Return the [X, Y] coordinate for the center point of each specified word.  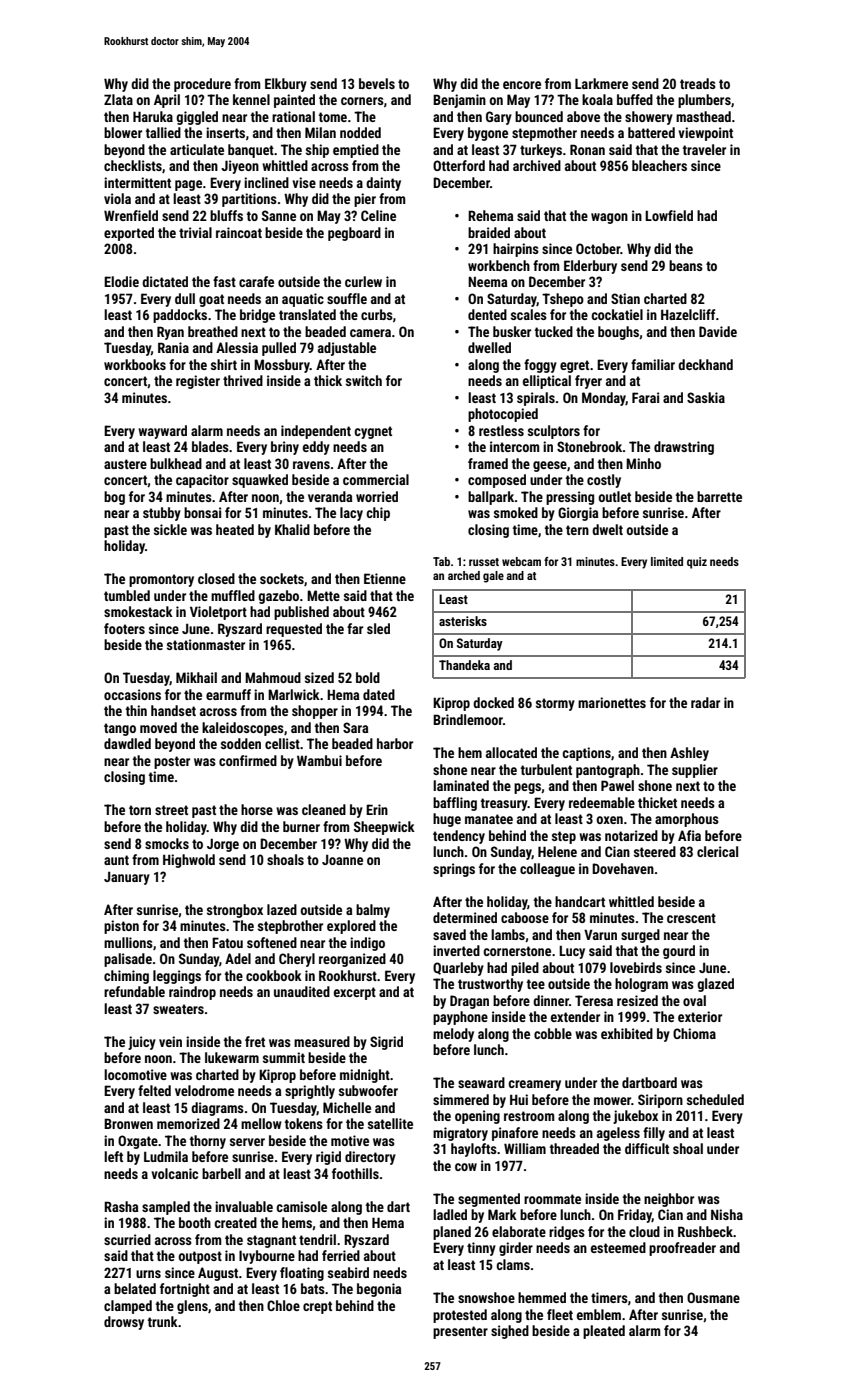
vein [170, 1041]
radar [705, 702]
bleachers [659, 165]
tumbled [127, 595]
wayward [162, 432]
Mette [323, 595]
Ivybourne [267, 1257]
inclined [266, 182]
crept [317, 1307]
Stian [625, 298]
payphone [460, 1018]
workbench [499, 265]
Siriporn [660, 1101]
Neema [487, 281]
